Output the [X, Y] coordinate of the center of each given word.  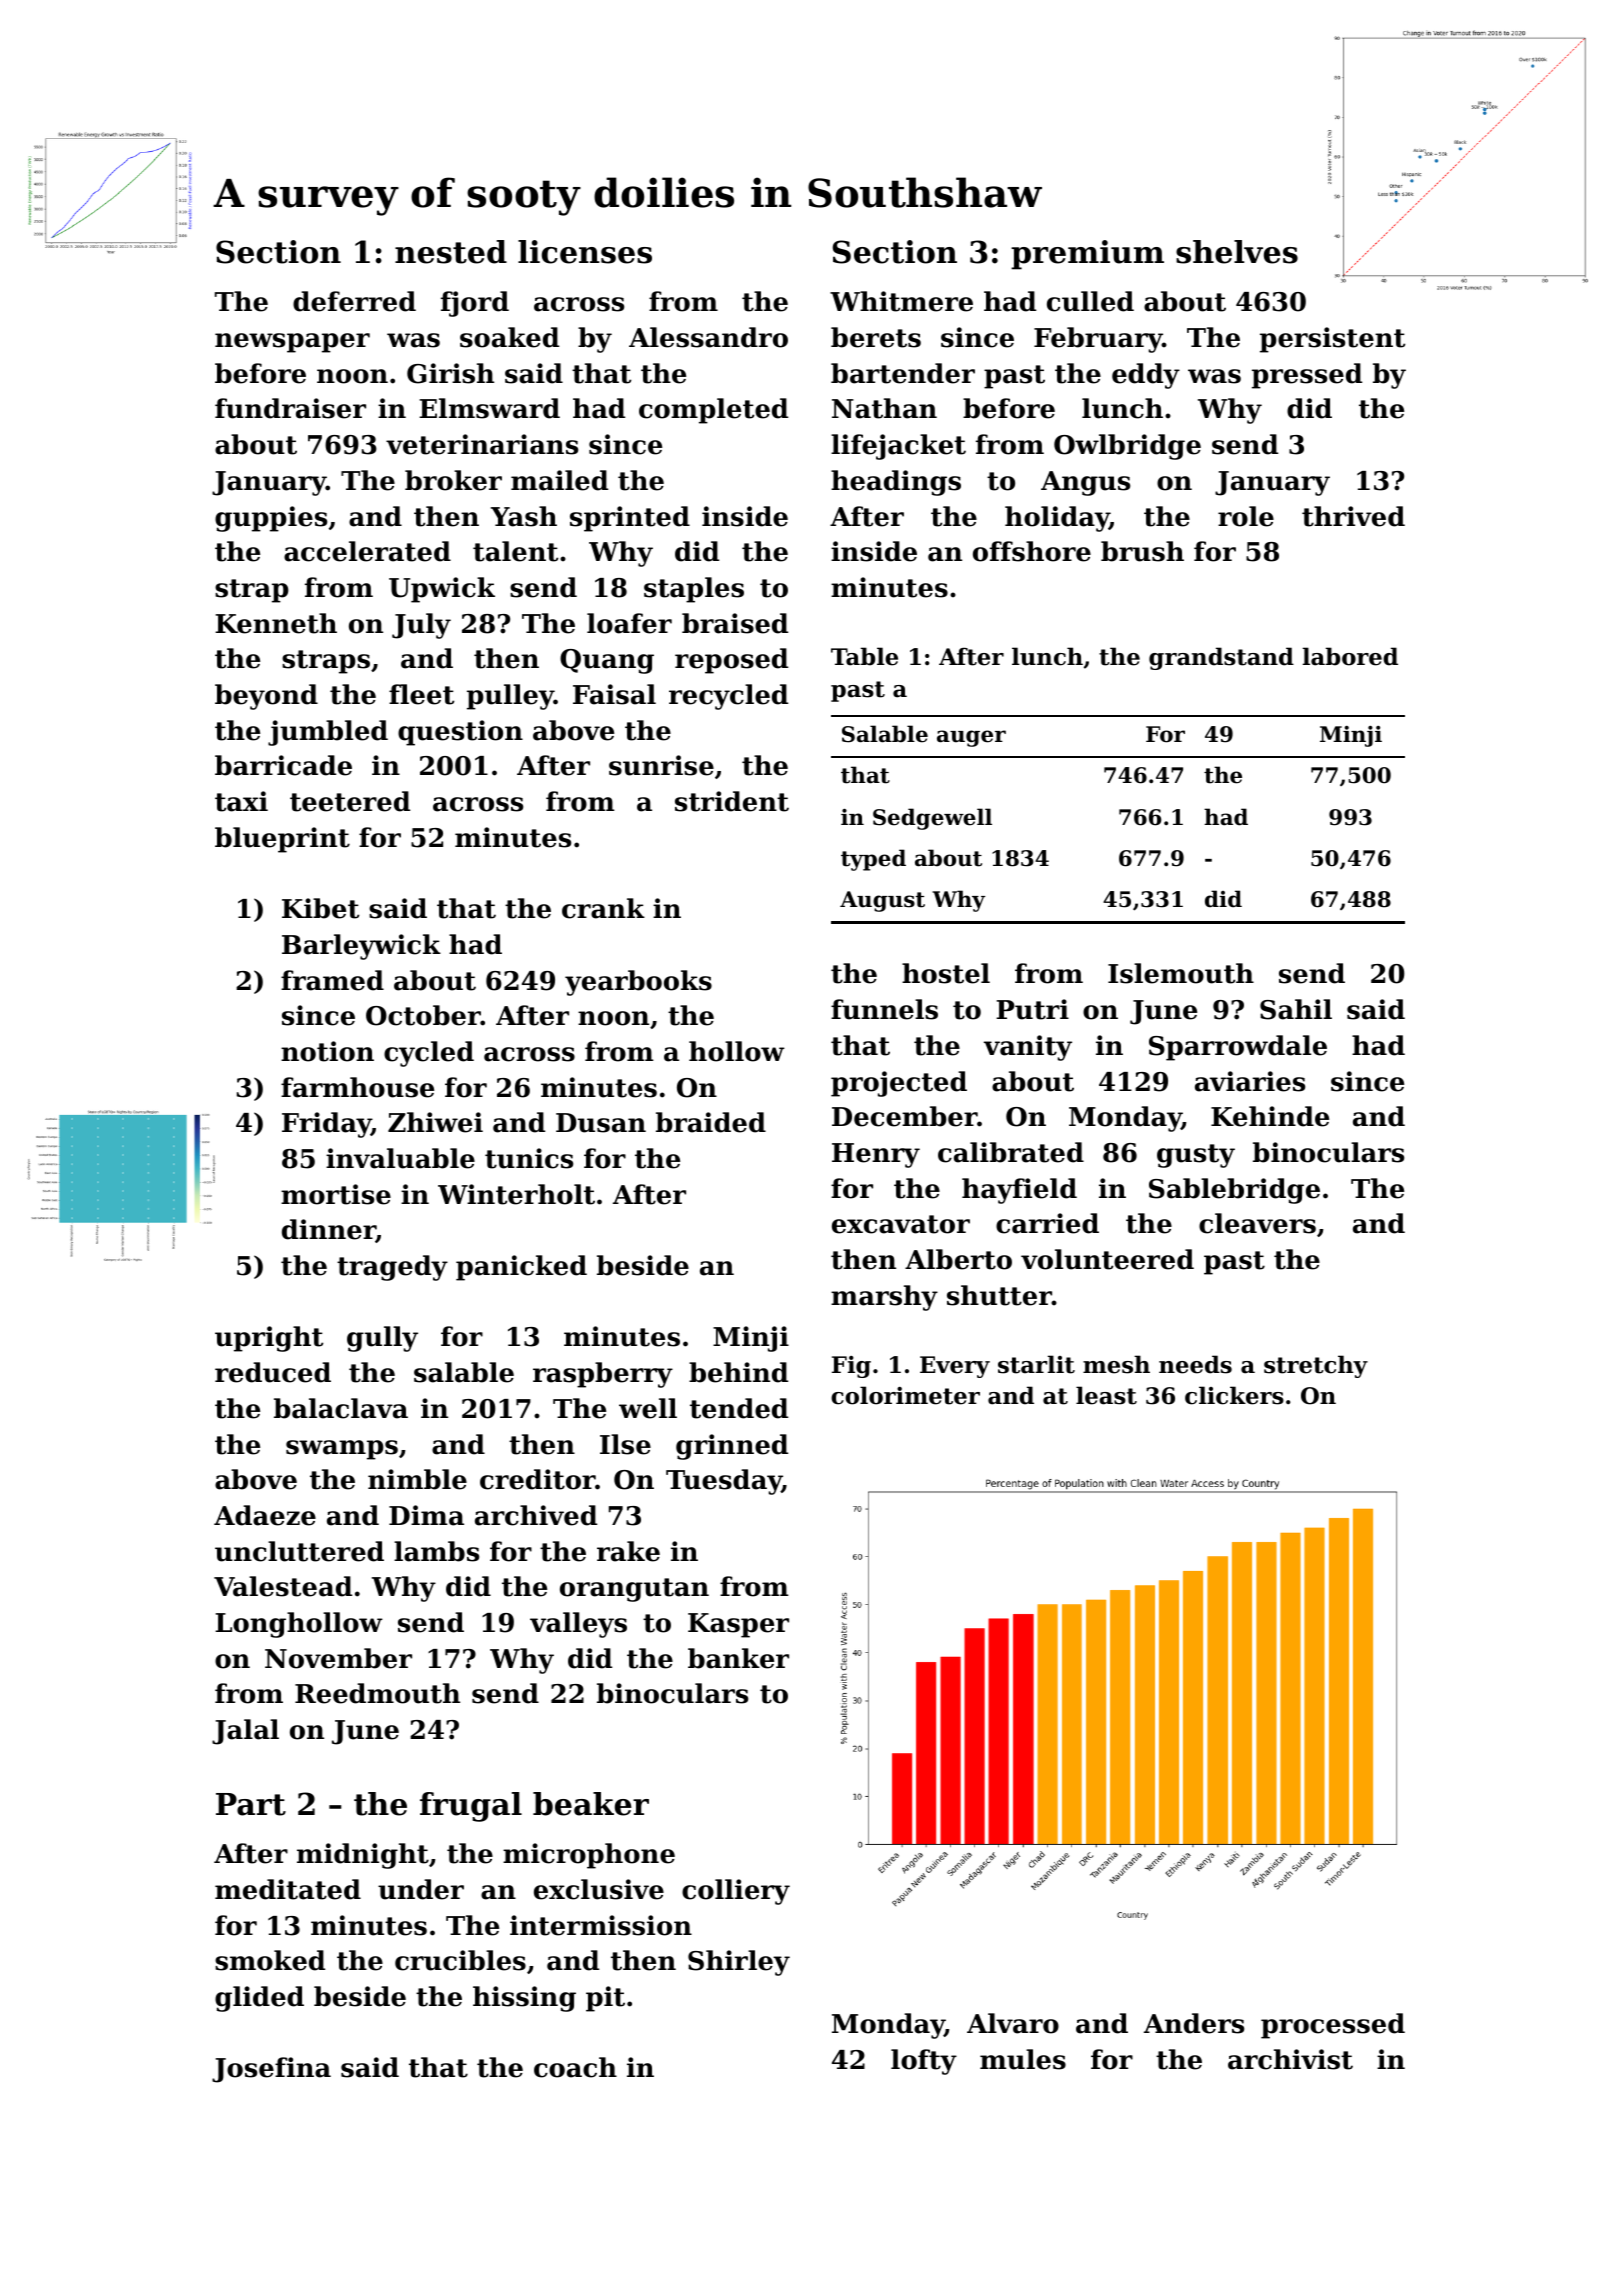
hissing [524, 1999]
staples [694, 590]
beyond [266, 697]
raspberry [603, 1375]
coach [575, 2067]
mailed [559, 480]
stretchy [1316, 1366]
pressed [1307, 376]
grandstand [1221, 658]
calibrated [1011, 1152]
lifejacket [898, 447]
